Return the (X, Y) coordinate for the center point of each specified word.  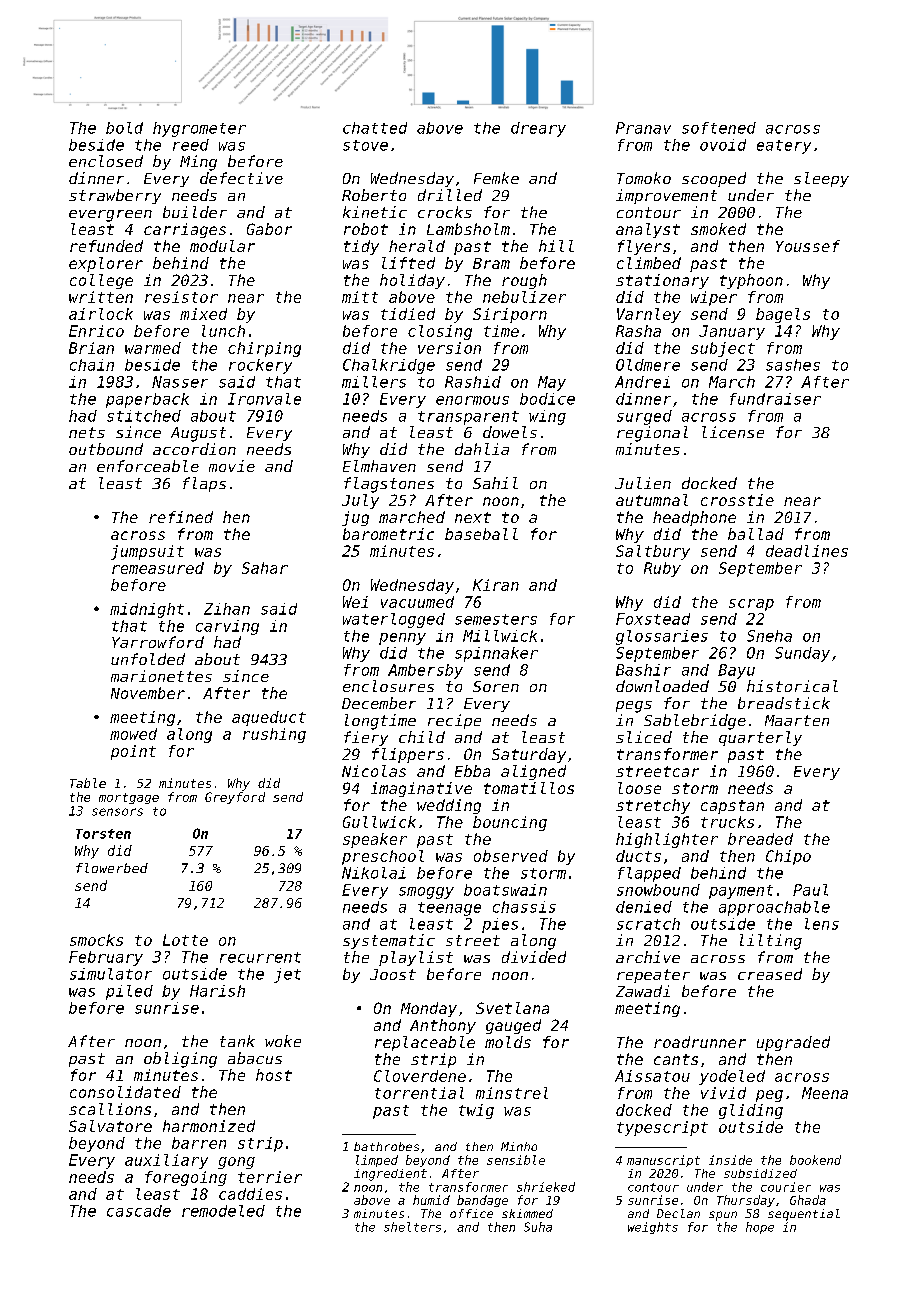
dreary (538, 129)
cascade (139, 1211)
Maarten (797, 720)
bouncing (510, 823)
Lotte (185, 940)
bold (124, 128)
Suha (538, 1227)
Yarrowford (158, 642)
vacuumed (417, 602)
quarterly (760, 738)
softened (719, 128)
